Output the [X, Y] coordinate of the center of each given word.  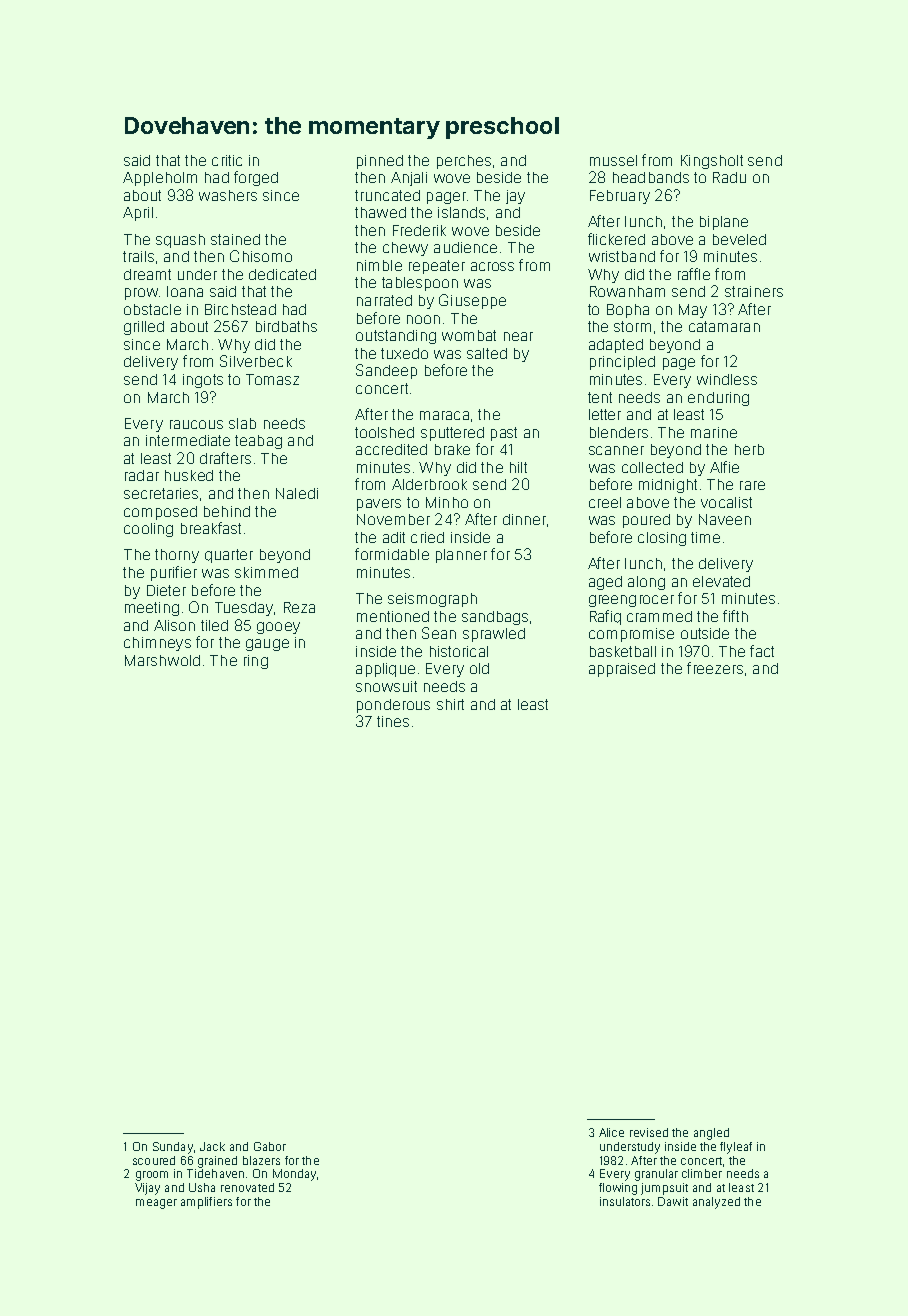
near [518, 336]
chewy [405, 249]
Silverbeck [256, 361]
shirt [450, 704]
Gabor [270, 1146]
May [693, 311]
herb [749, 449]
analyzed [716, 1203]
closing [662, 539]
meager [156, 1204]
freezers [715, 668]
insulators [625, 1201]
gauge [267, 645]
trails [138, 256]
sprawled [494, 635]
